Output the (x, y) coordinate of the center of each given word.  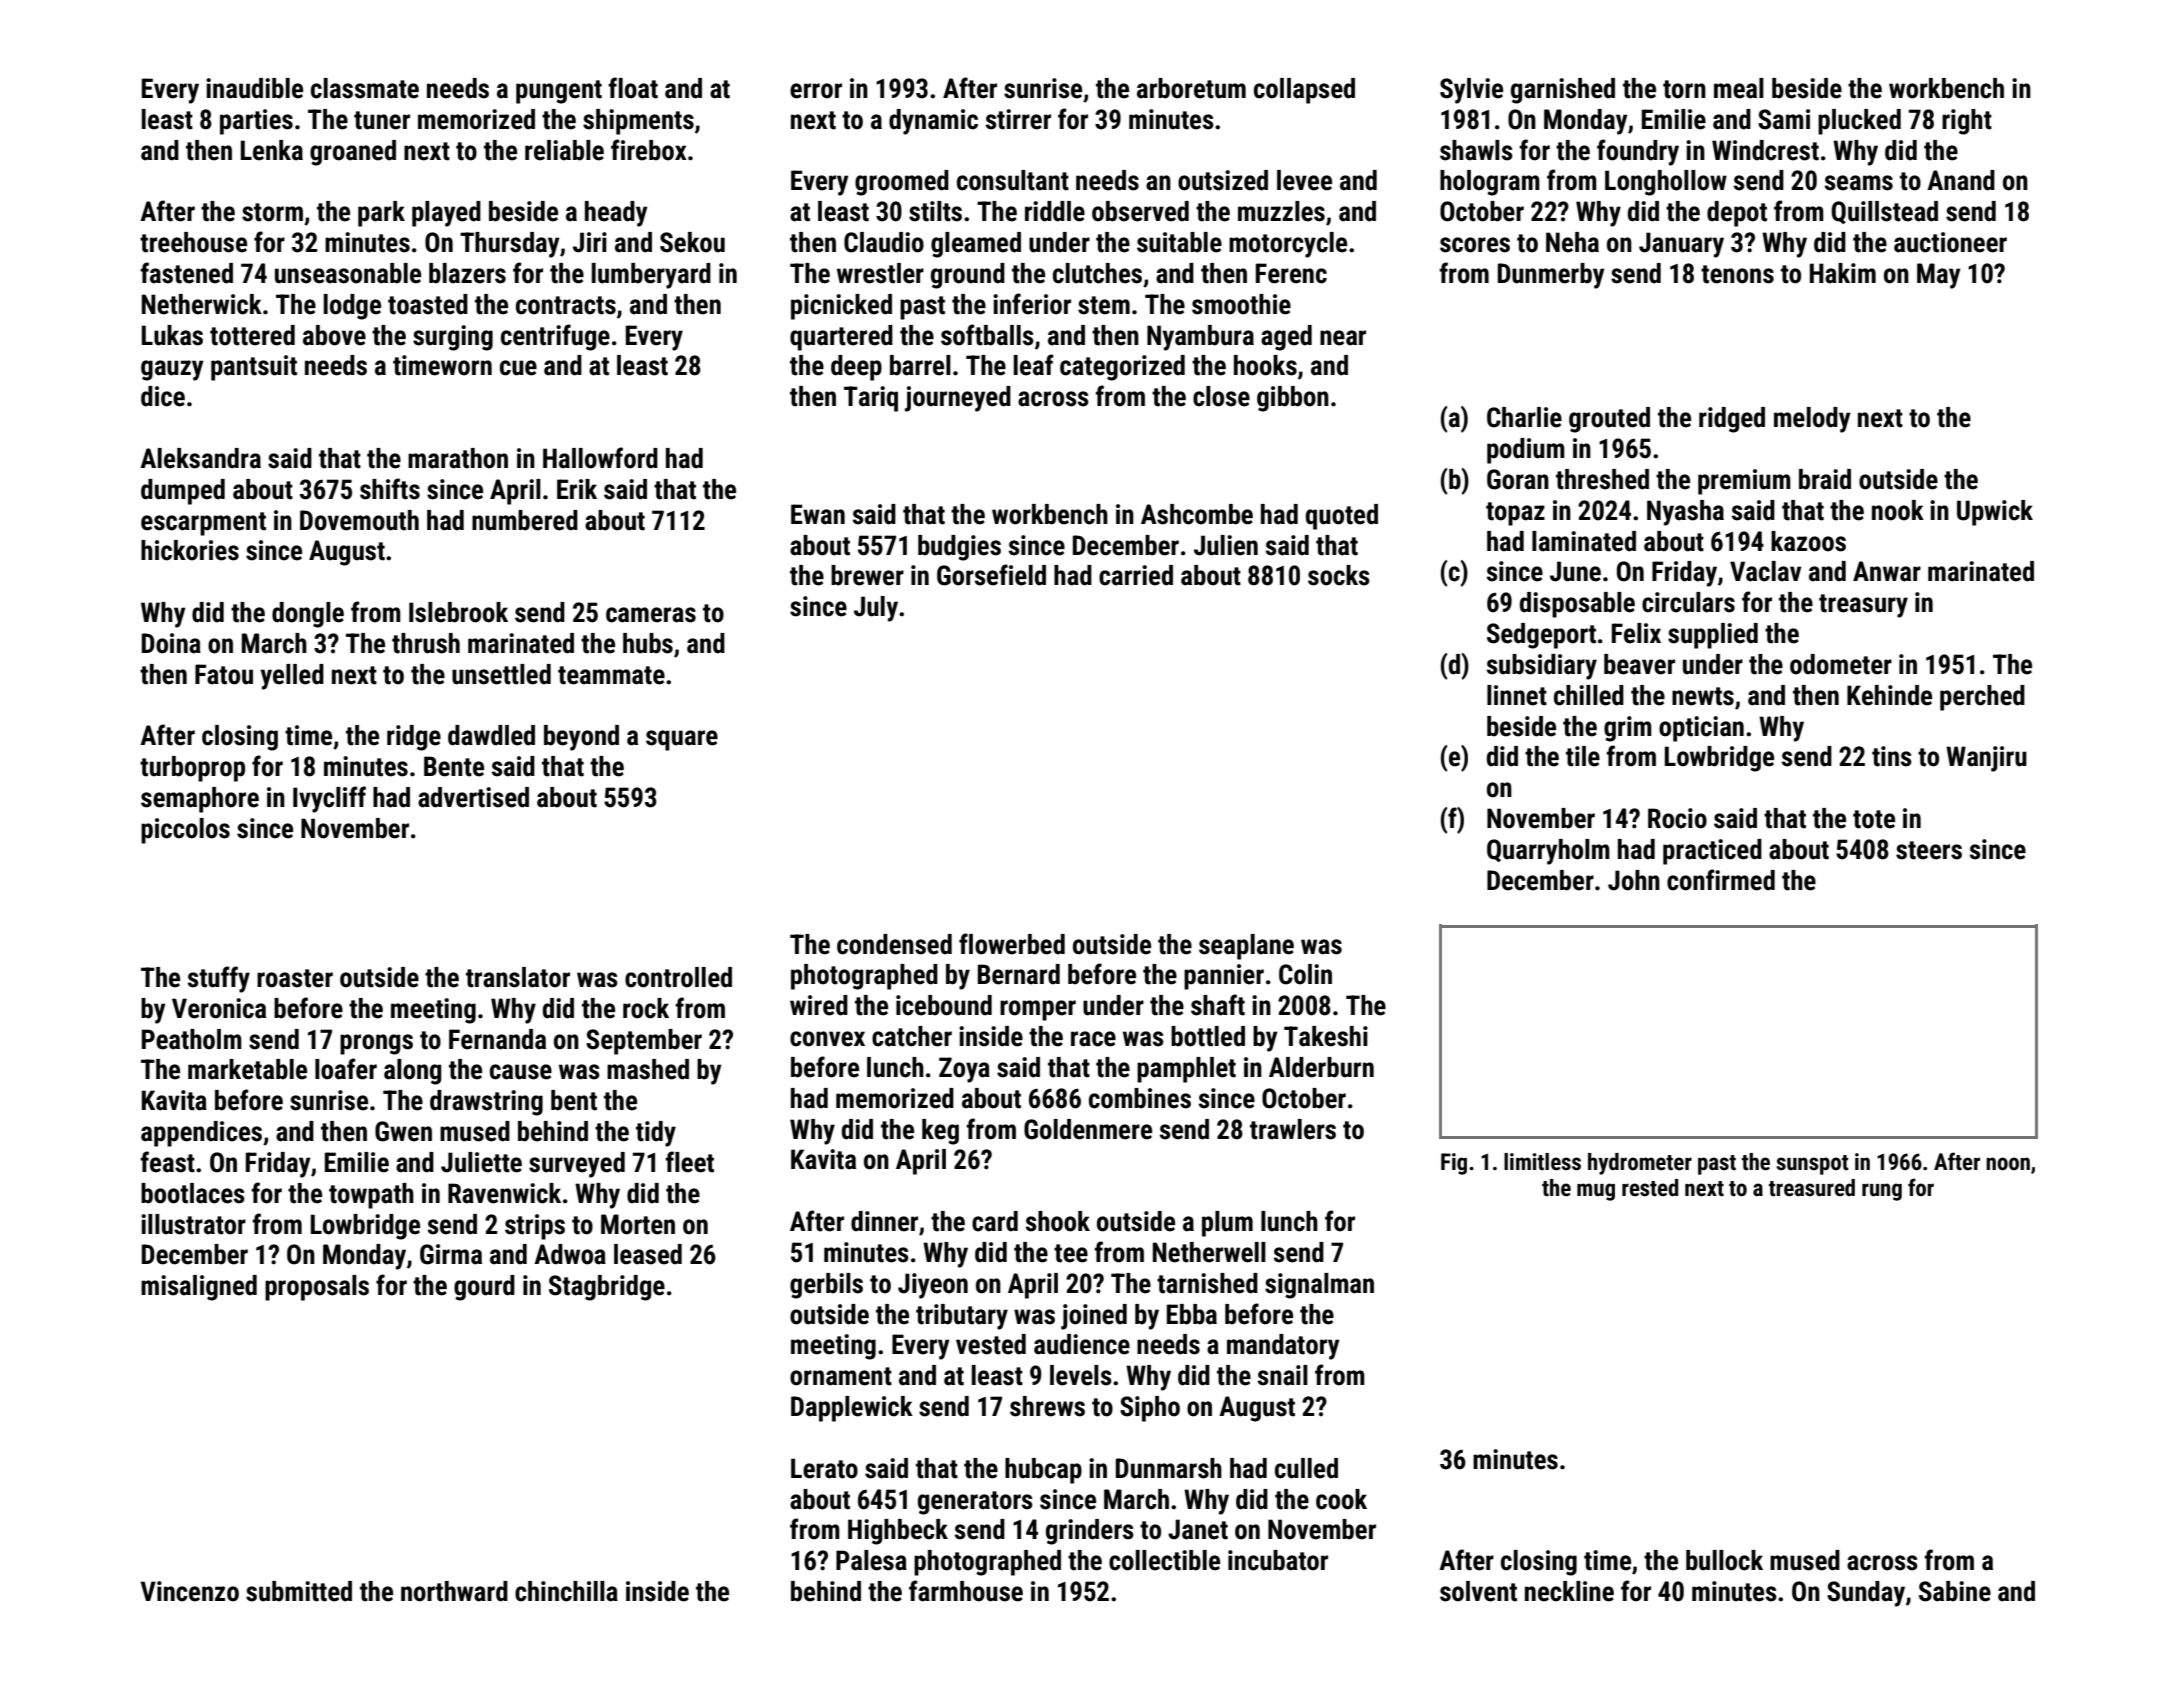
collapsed (1304, 91)
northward (454, 1591)
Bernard (1019, 974)
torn (1684, 89)
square (682, 740)
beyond (581, 738)
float (633, 88)
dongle (308, 615)
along (412, 1072)
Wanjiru (1986, 759)
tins (1892, 756)
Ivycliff (329, 799)
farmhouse (966, 1591)
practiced (1712, 852)
